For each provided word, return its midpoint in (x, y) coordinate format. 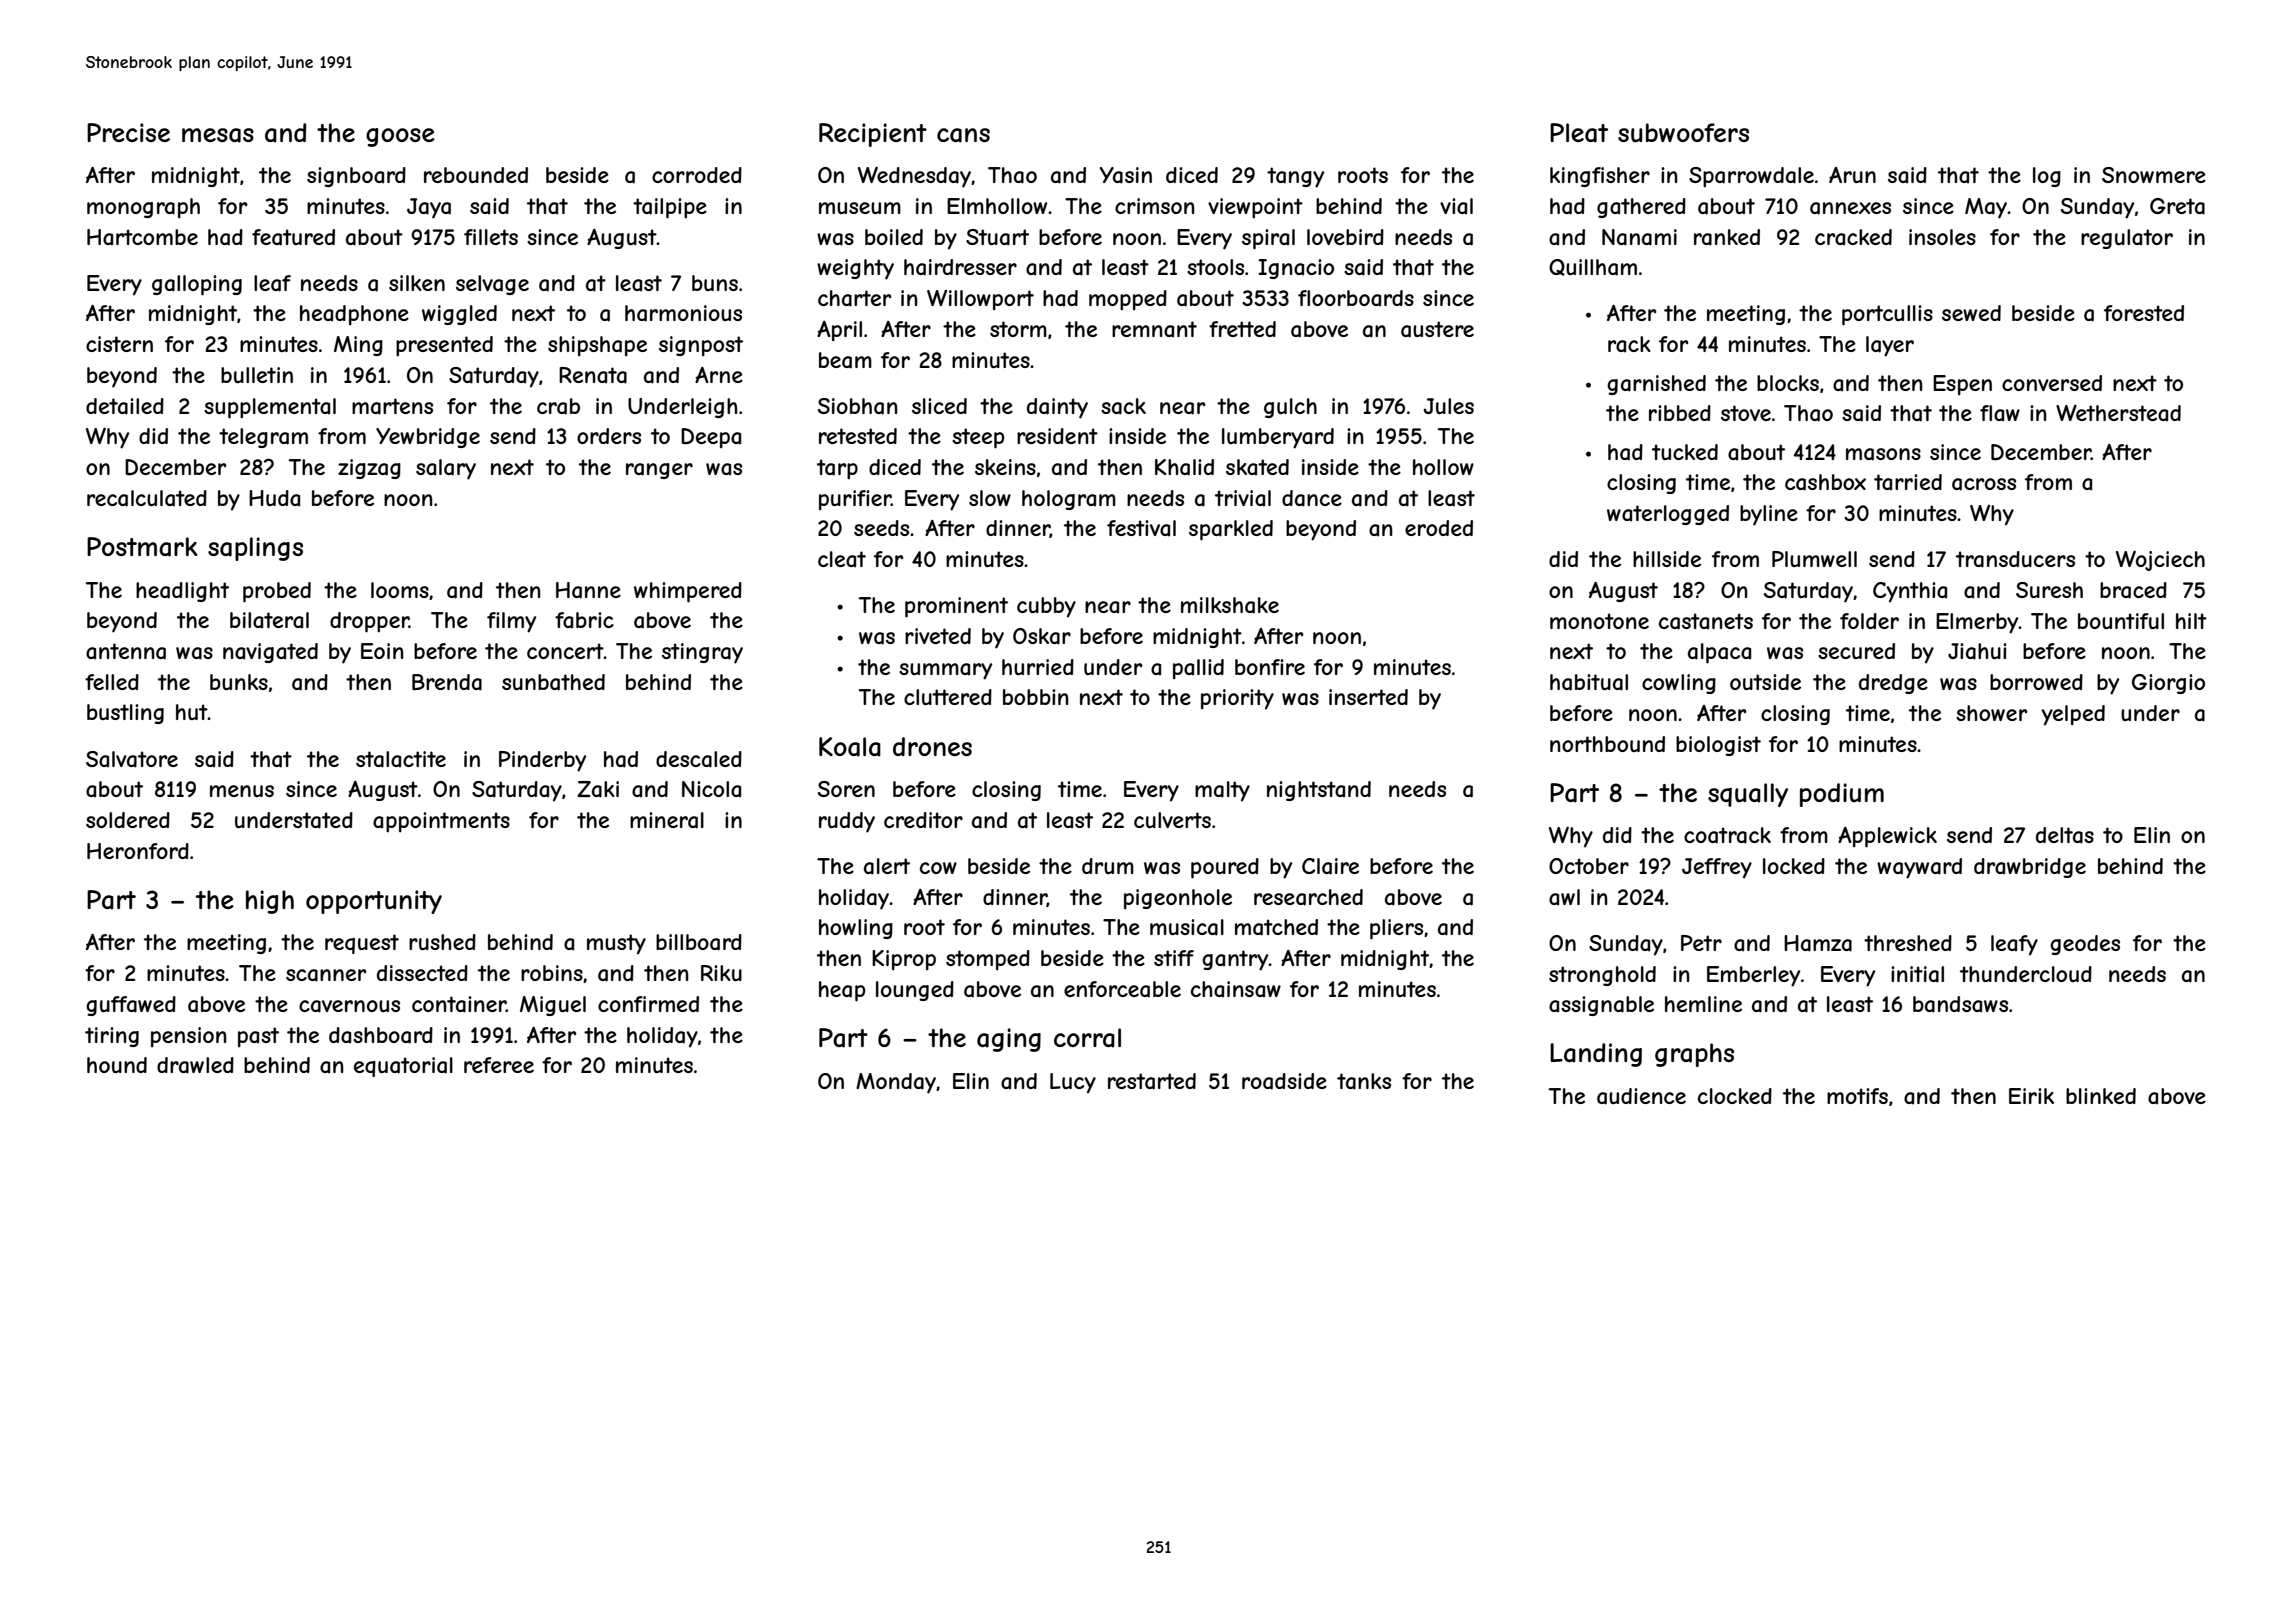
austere (1437, 329)
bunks (239, 682)
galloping (197, 285)
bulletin (257, 375)
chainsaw (1236, 989)
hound (117, 1065)
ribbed (1680, 413)
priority (1237, 699)
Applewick (1887, 837)
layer (1890, 346)
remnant (1154, 329)
